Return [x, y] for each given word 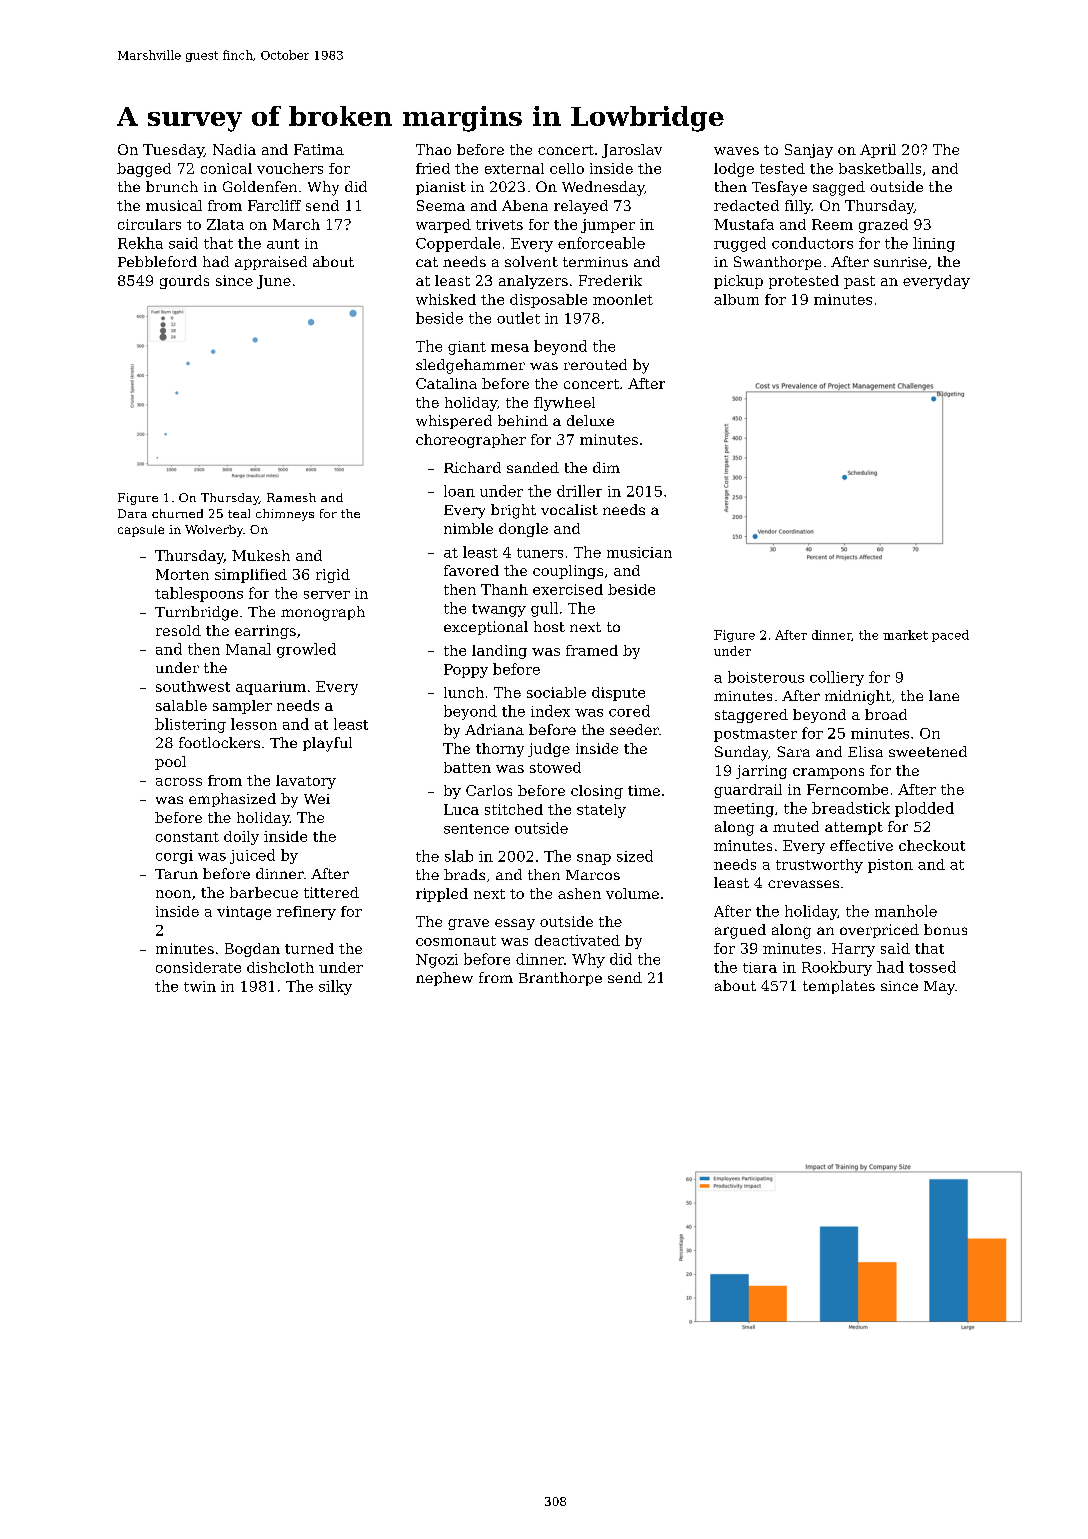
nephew [444, 979]
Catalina [446, 383]
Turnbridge [196, 613]
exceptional [486, 628]
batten [467, 767]
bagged [144, 170]
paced [950, 636]
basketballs [880, 168]
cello [567, 168]
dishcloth [280, 967]
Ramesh [291, 497]
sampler [242, 707]
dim [606, 467]
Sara [793, 751]
